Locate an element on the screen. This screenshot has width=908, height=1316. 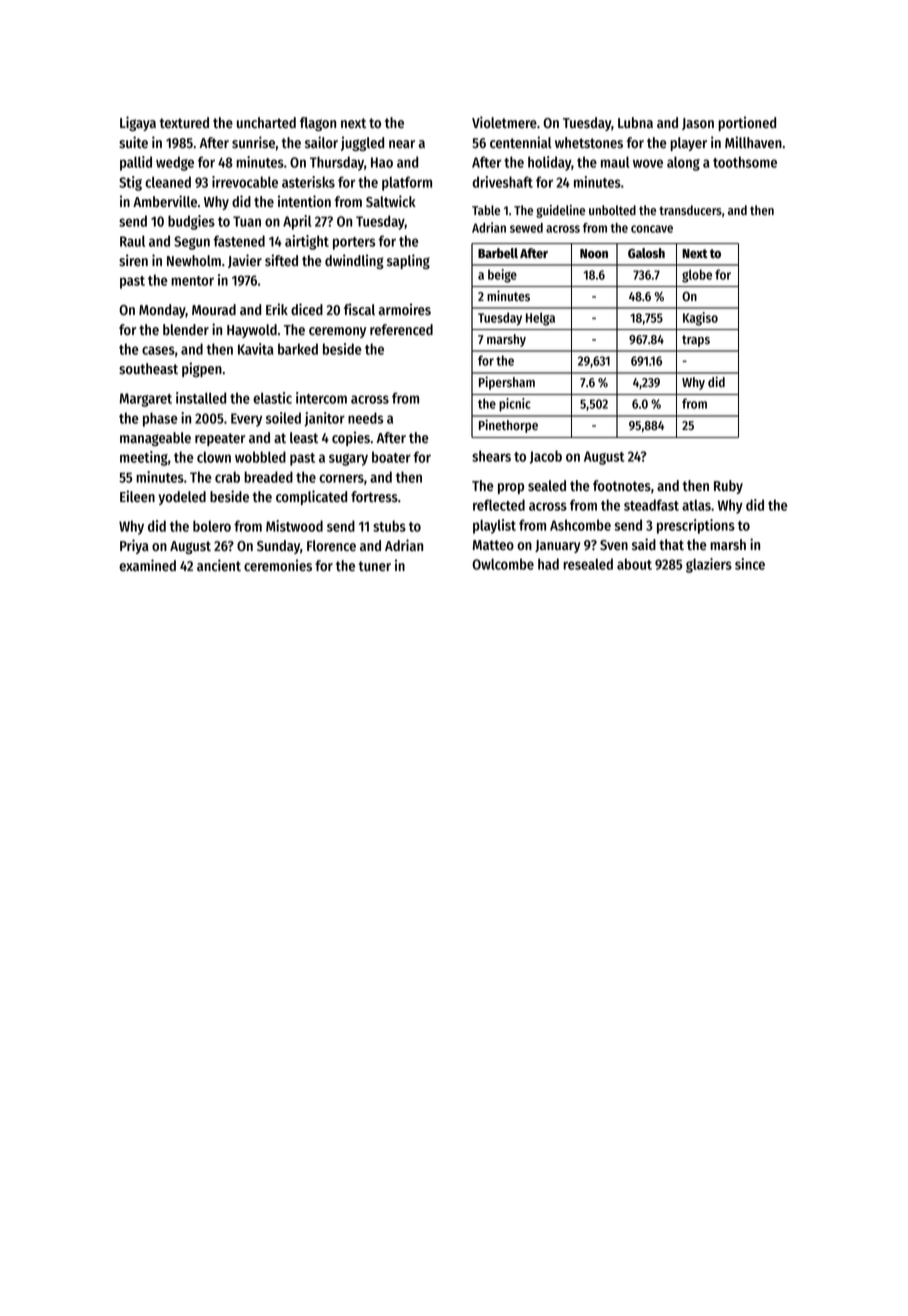
globe is located at coordinates (697, 276).
